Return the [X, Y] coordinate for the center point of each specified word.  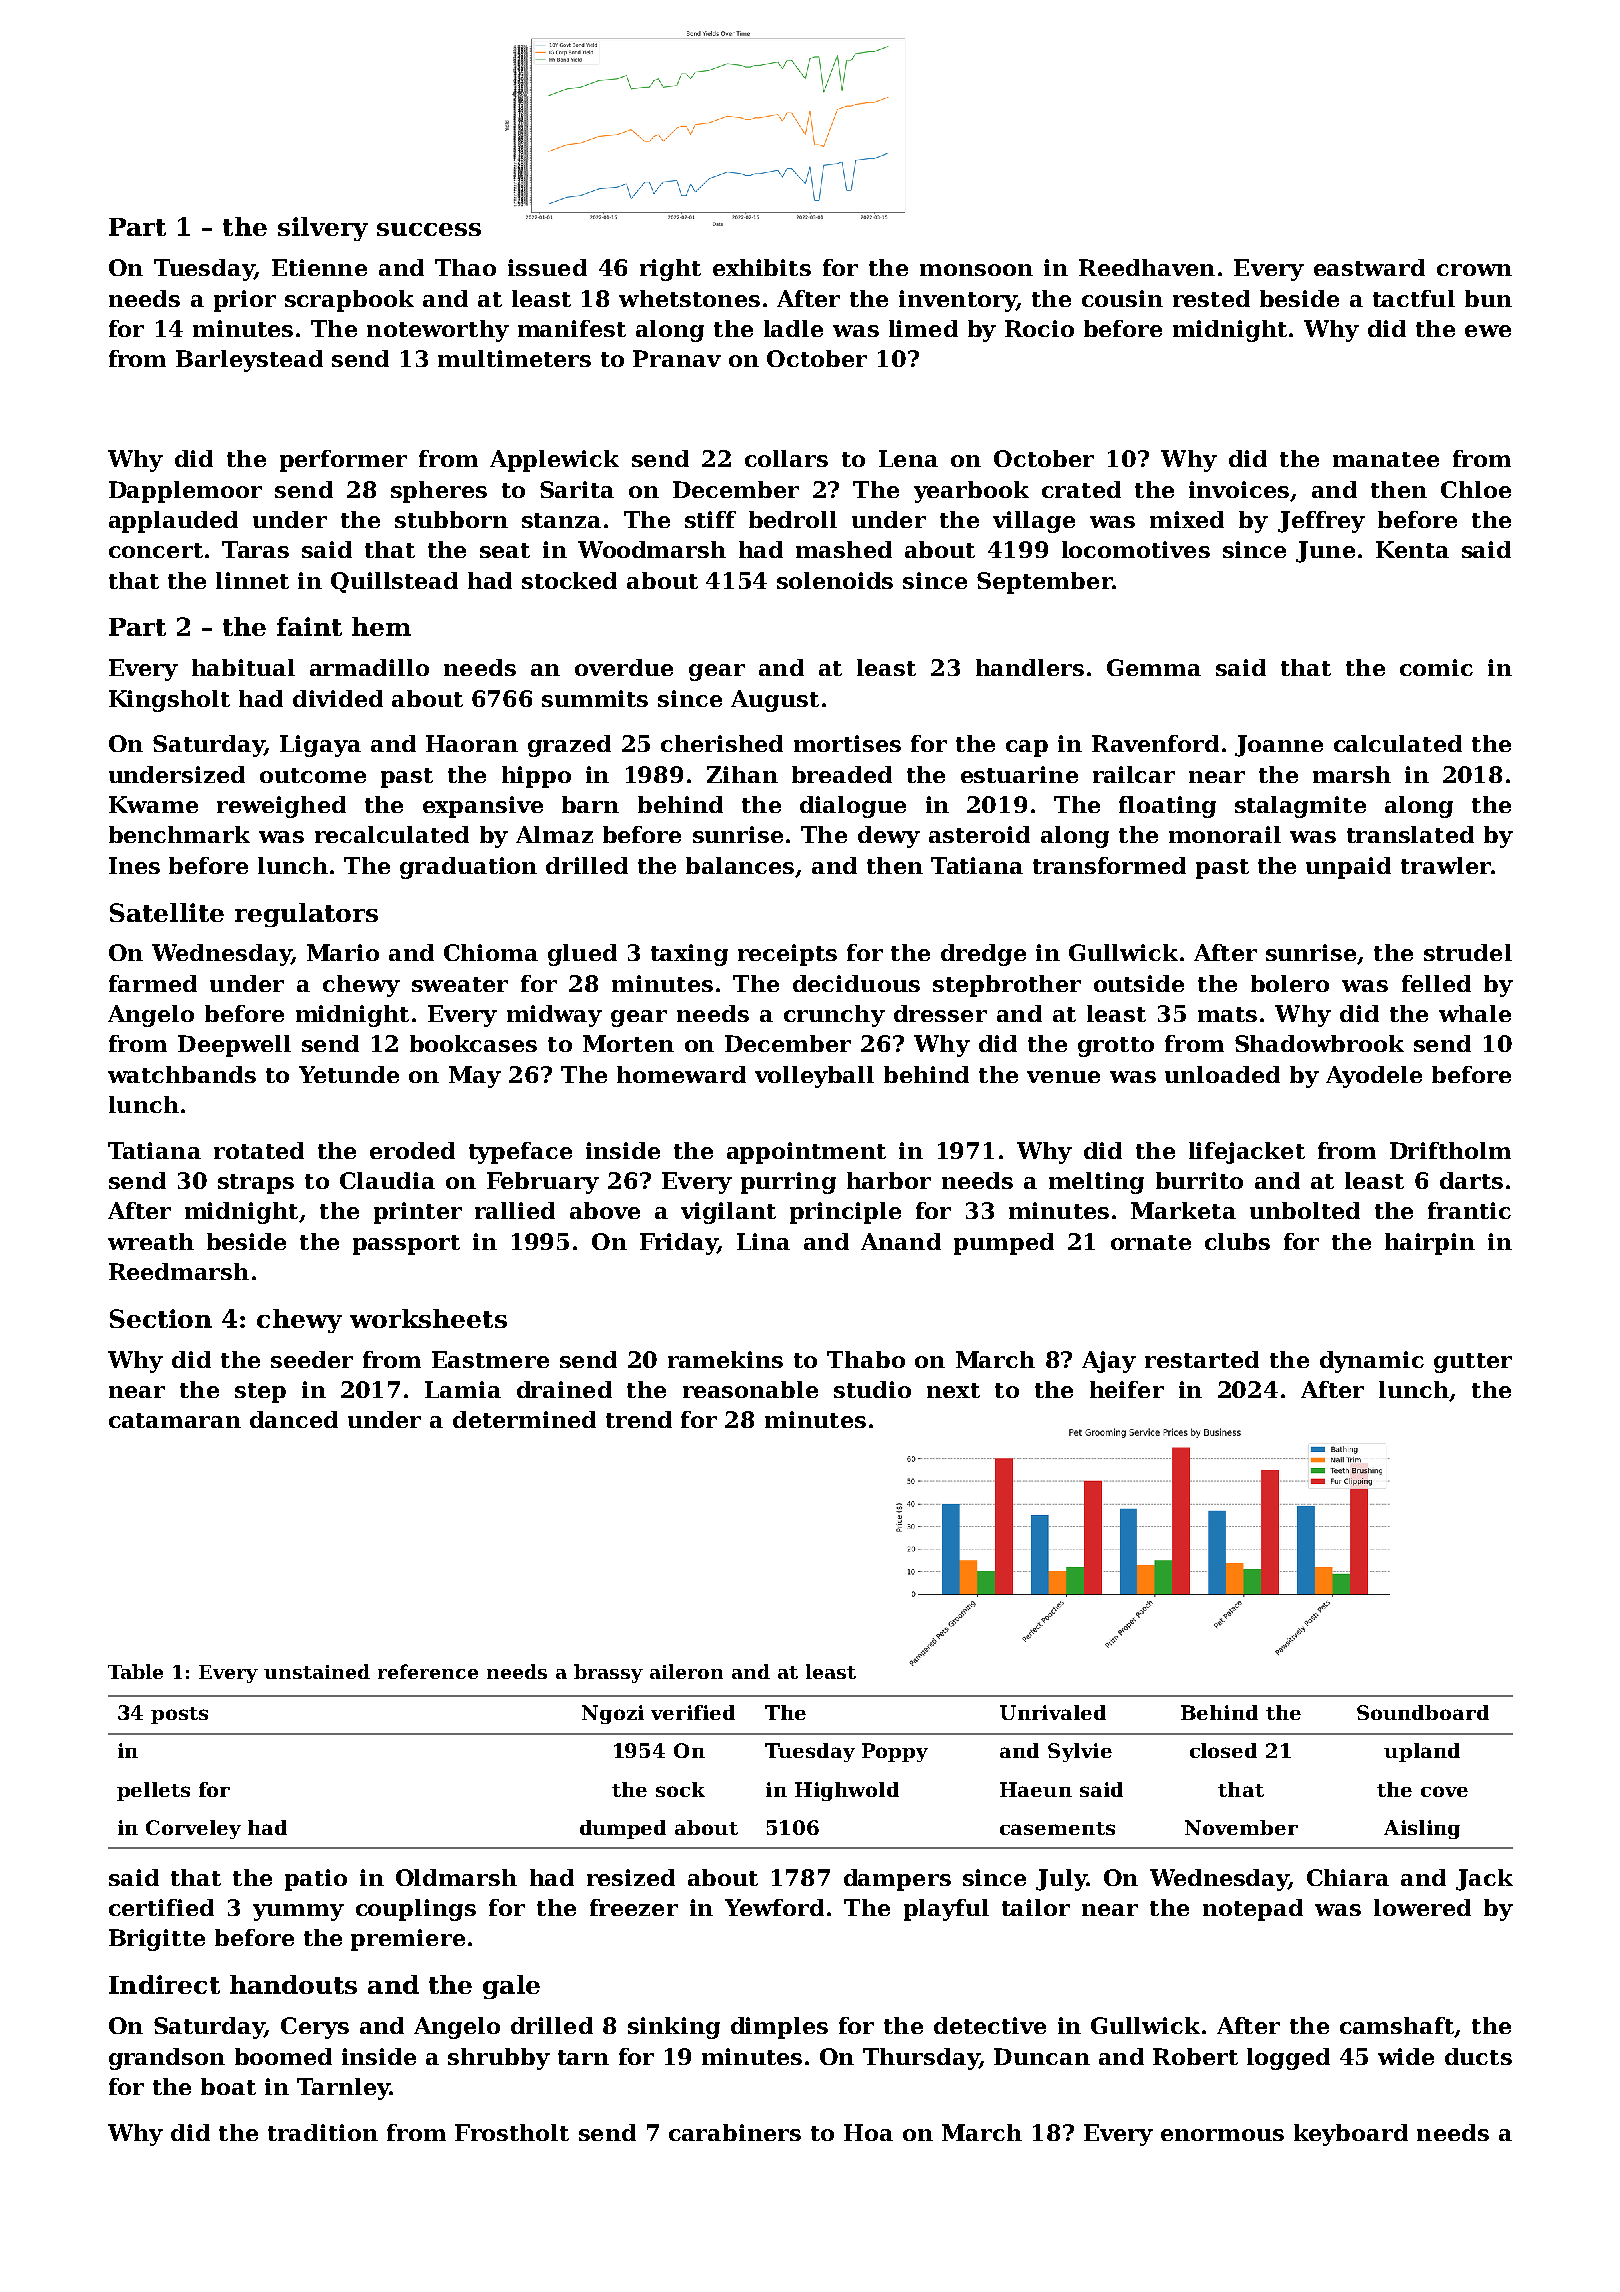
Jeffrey [1321, 522]
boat [228, 2086]
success [429, 229]
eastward [1369, 267]
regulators [306, 915]
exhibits [762, 267]
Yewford [774, 1907]
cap [1027, 748]
